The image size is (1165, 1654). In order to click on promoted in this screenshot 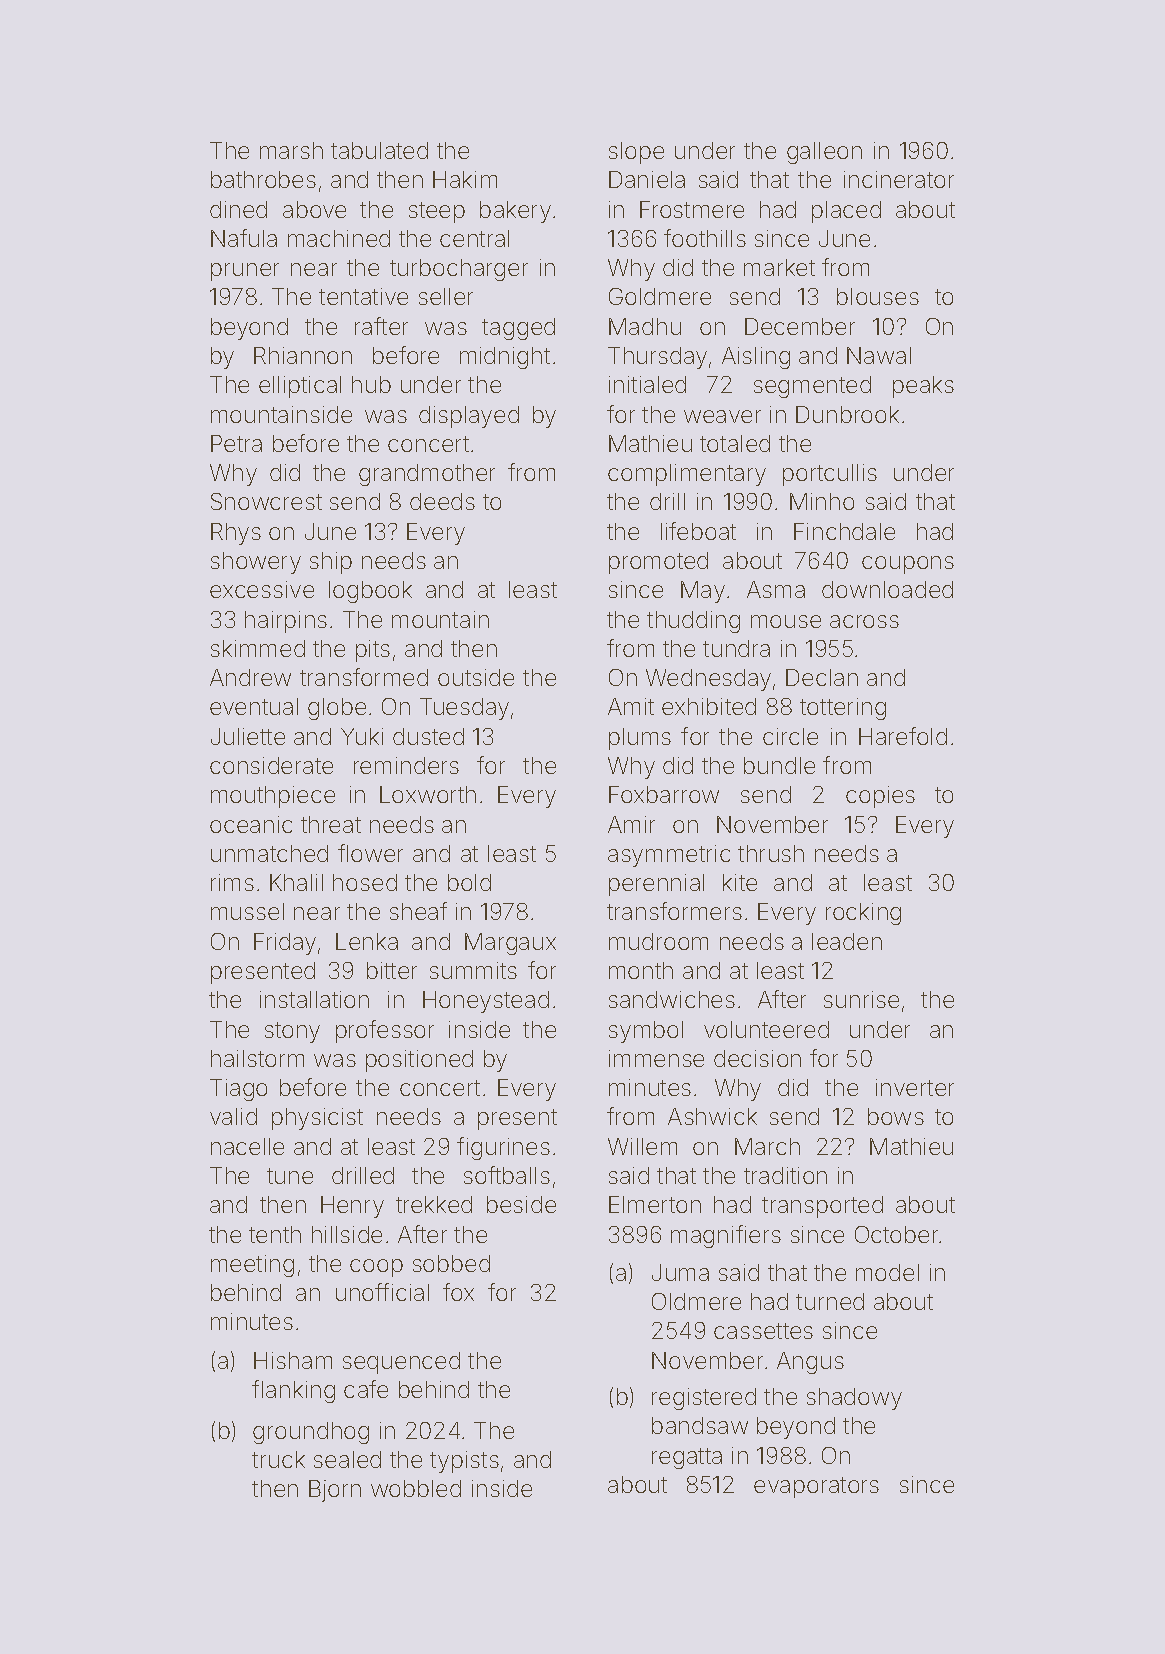, I will do `click(658, 563)`.
